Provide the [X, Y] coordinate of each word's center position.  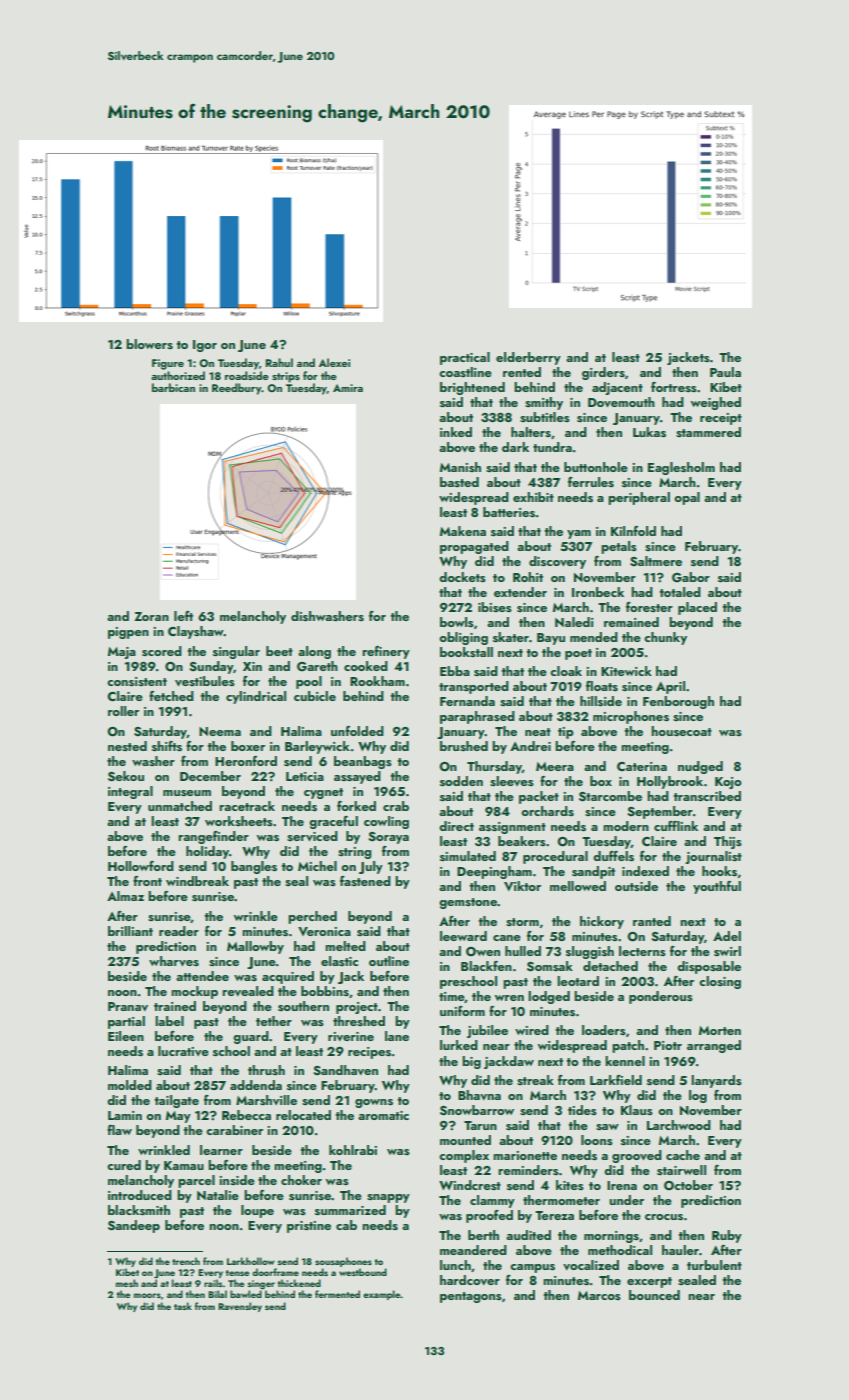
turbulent [714, 1265]
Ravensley [240, 1307]
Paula [725, 372]
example [382, 1295]
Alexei [334, 362]
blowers [149, 344]
